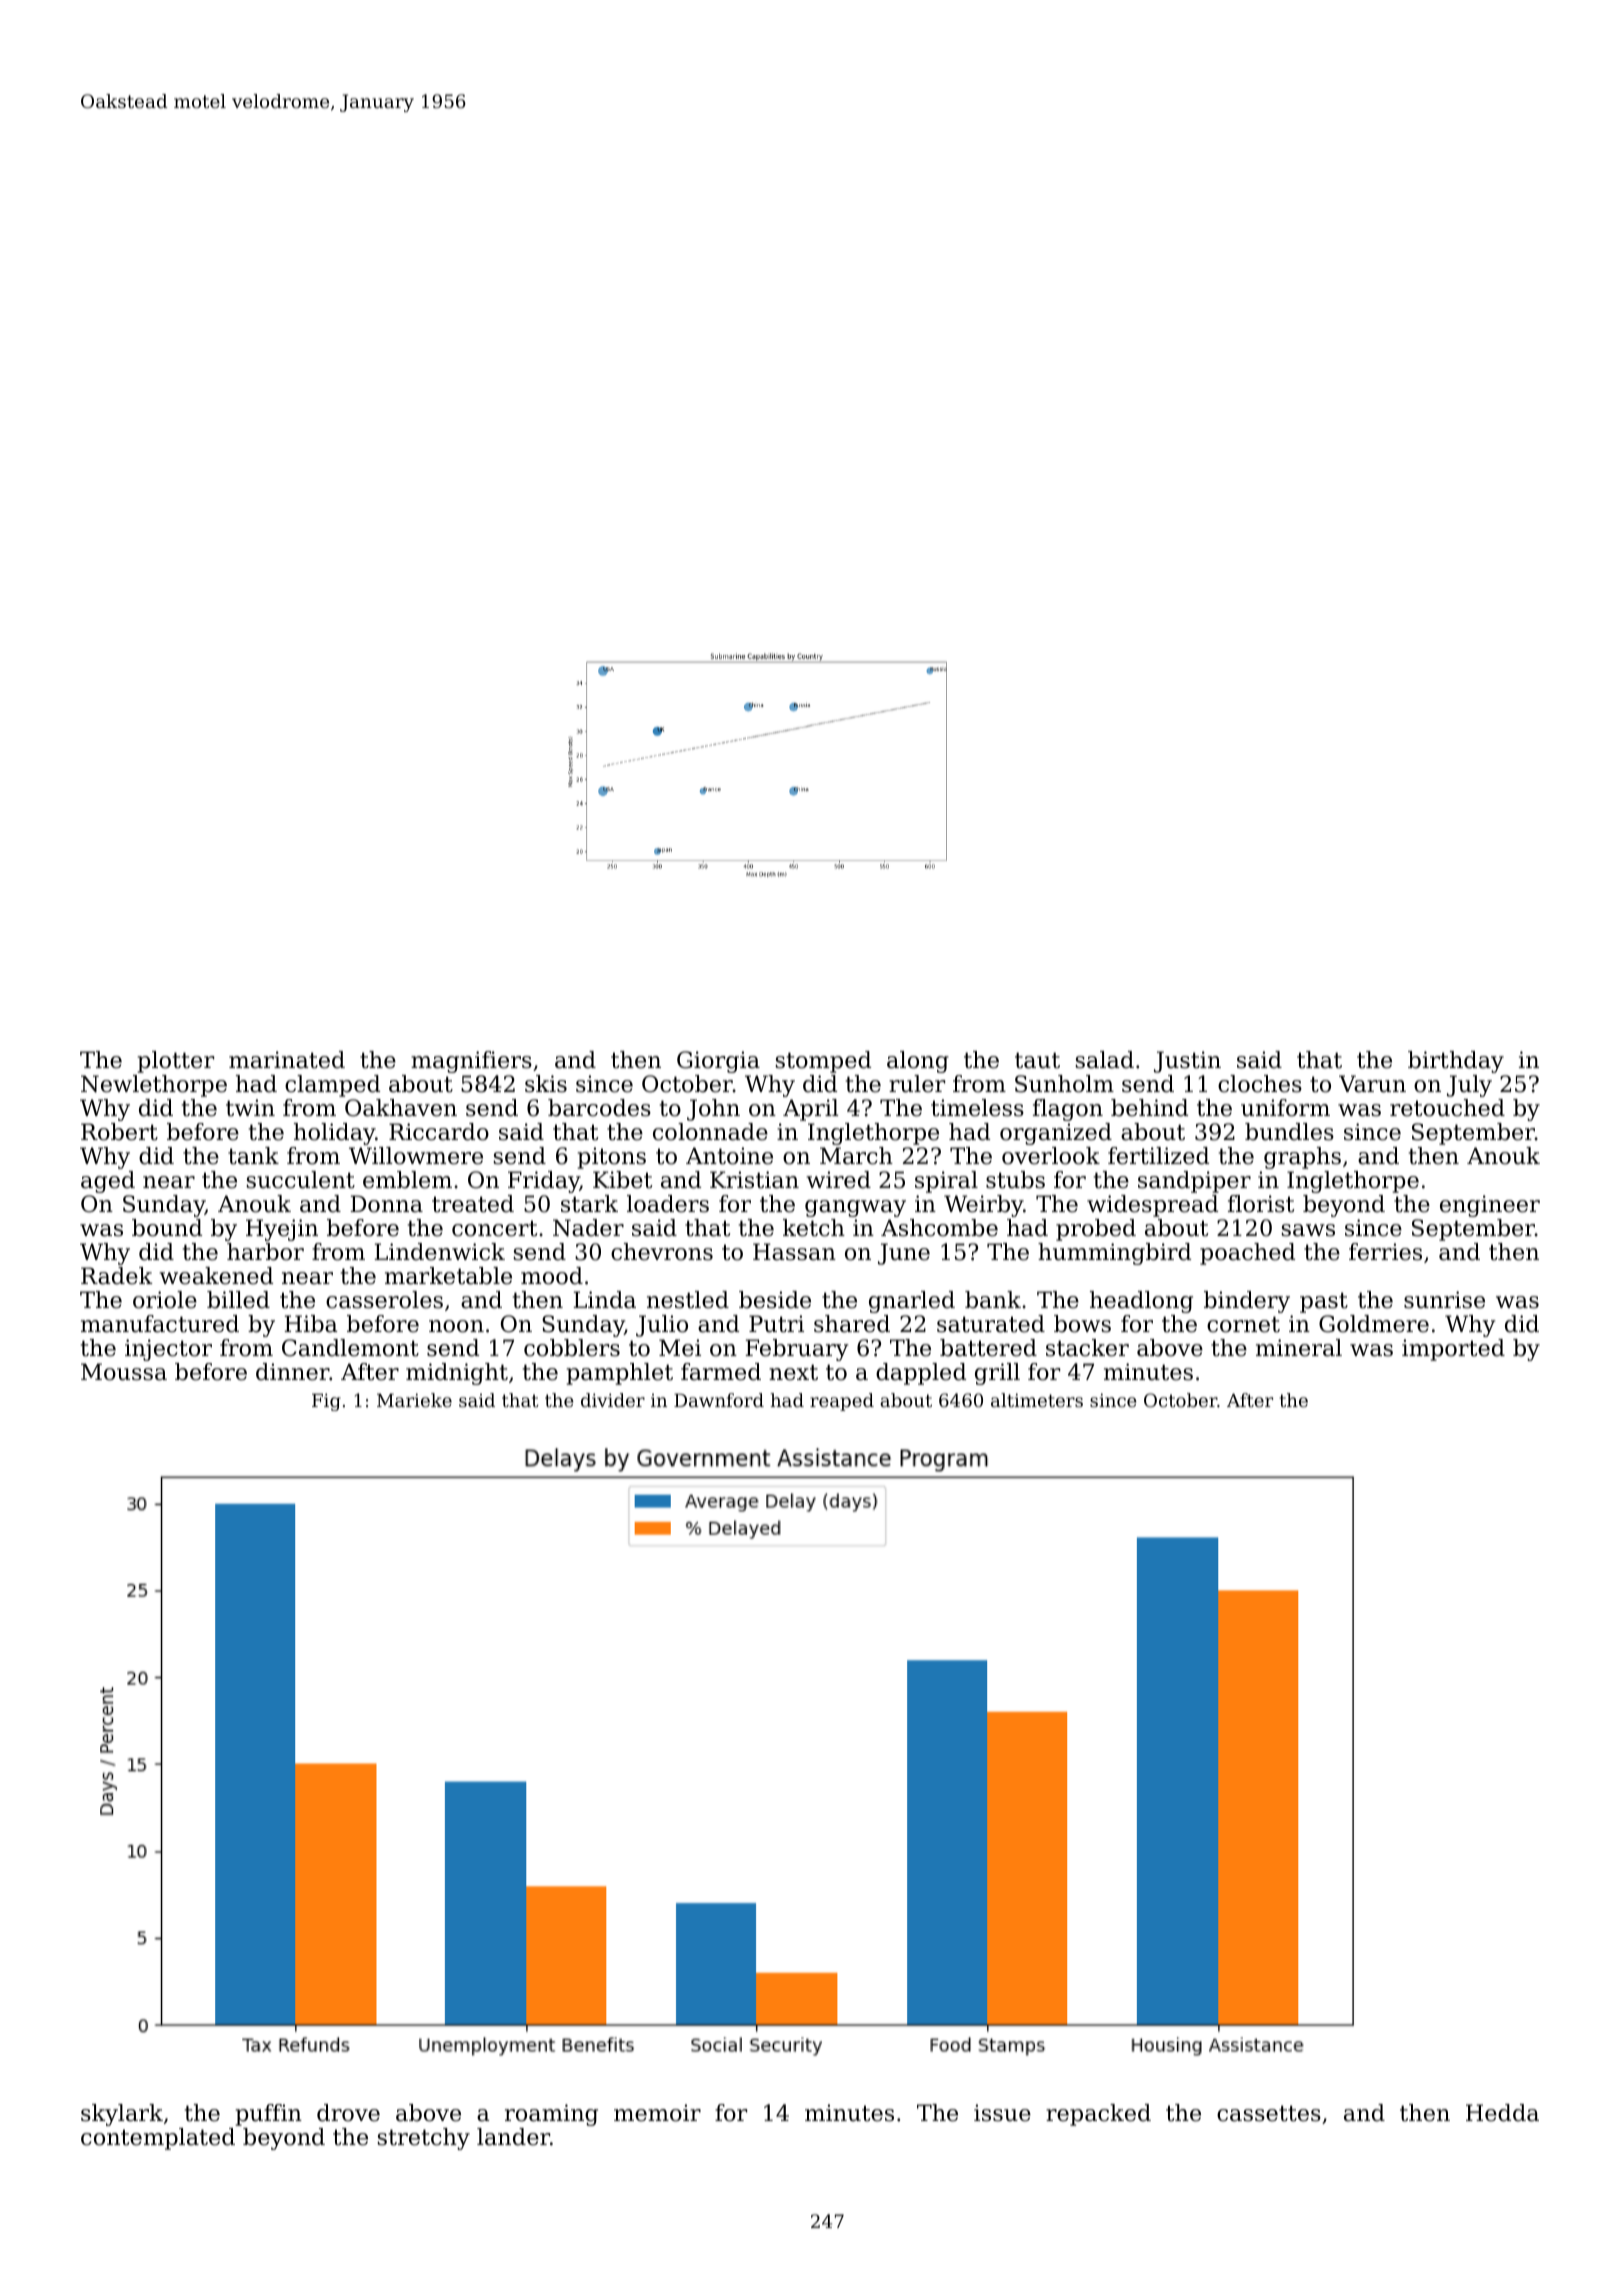  I want to click on Hedda, so click(1502, 2113).
